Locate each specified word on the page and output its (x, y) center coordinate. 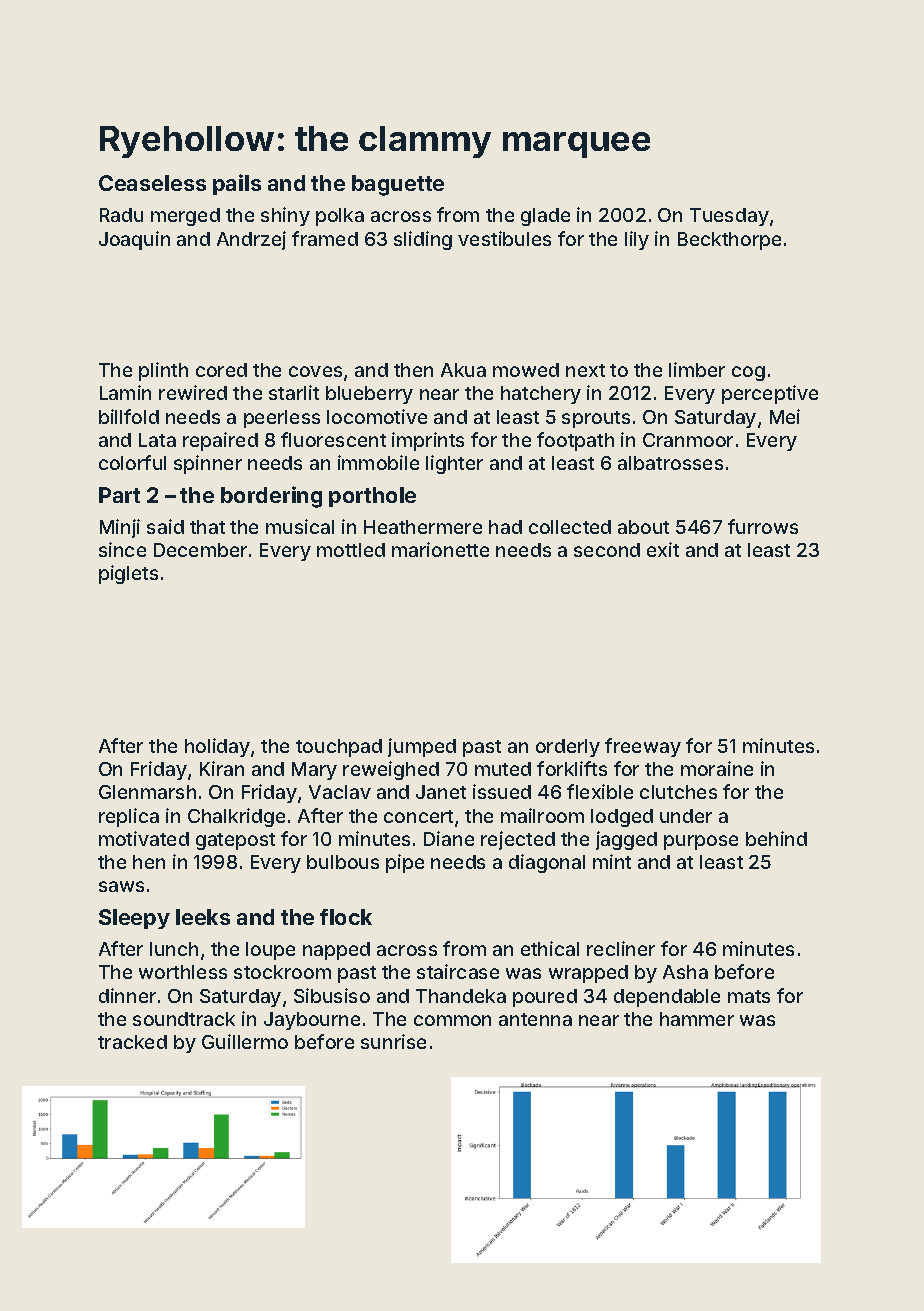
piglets (128, 574)
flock (346, 917)
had (505, 527)
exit (663, 549)
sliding (423, 240)
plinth (163, 371)
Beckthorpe (729, 241)
